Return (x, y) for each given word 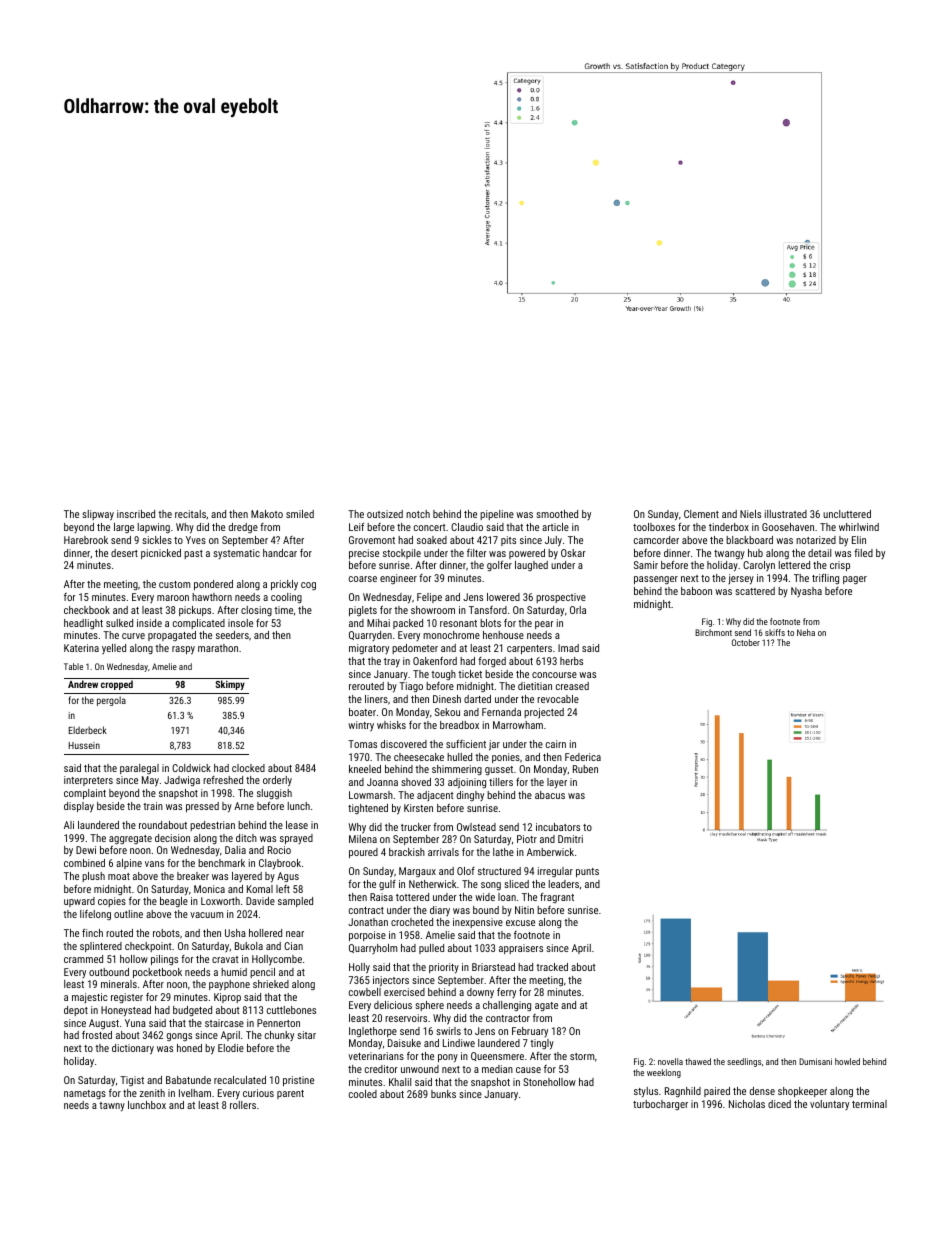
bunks (443, 1094)
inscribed (136, 514)
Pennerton (278, 1023)
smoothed (557, 514)
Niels (750, 514)
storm (582, 1056)
